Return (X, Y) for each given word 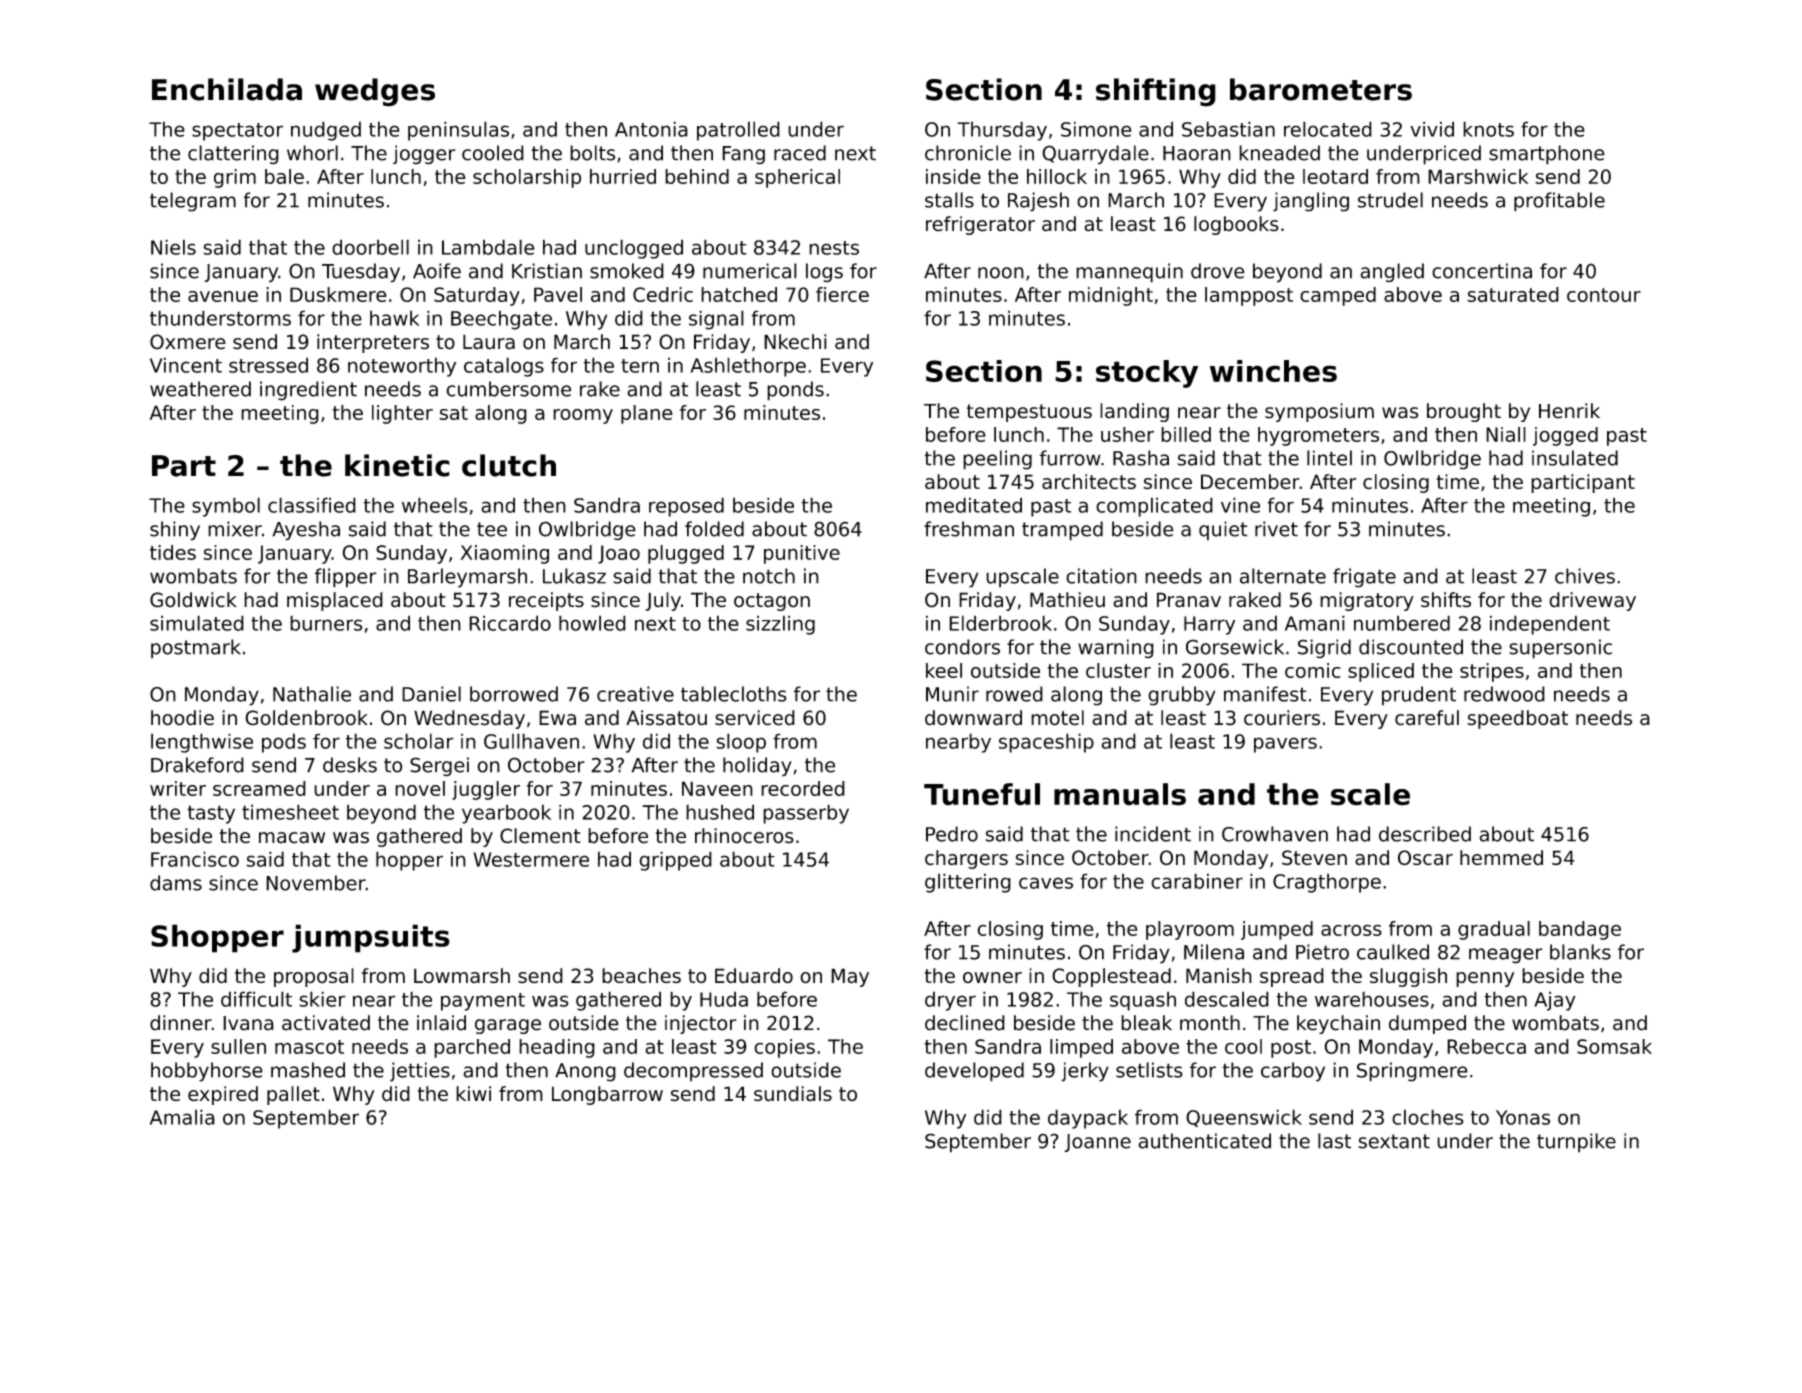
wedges (375, 92)
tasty (211, 814)
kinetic (397, 465)
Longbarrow (607, 1095)
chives (1585, 576)
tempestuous (1029, 413)
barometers (1321, 89)
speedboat (1517, 719)
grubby (1181, 696)
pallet (293, 1095)
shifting (1156, 92)
